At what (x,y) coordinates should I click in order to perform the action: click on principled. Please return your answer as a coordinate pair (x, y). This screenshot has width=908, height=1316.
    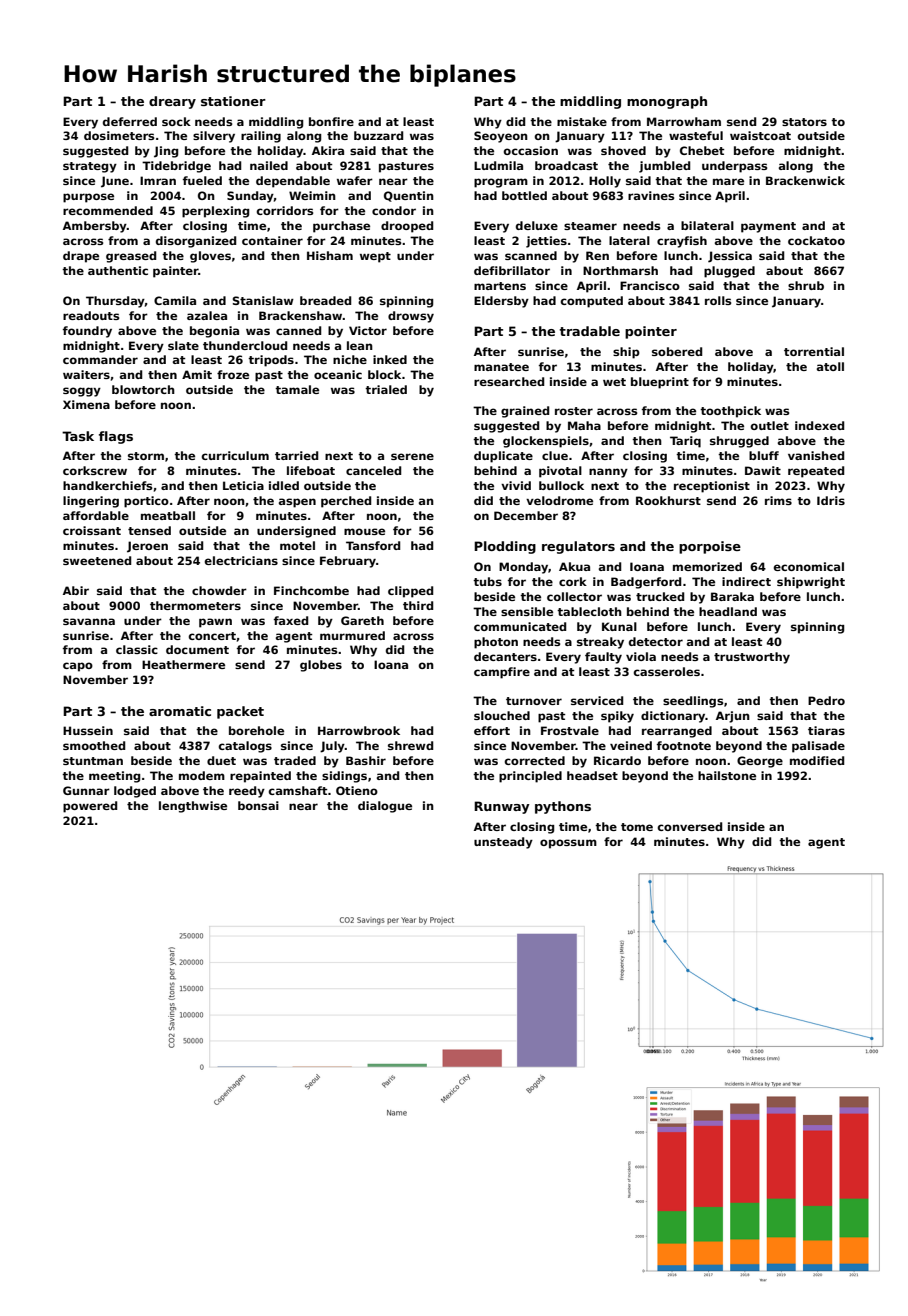
    Looking at the image, I should click on (530, 777).
